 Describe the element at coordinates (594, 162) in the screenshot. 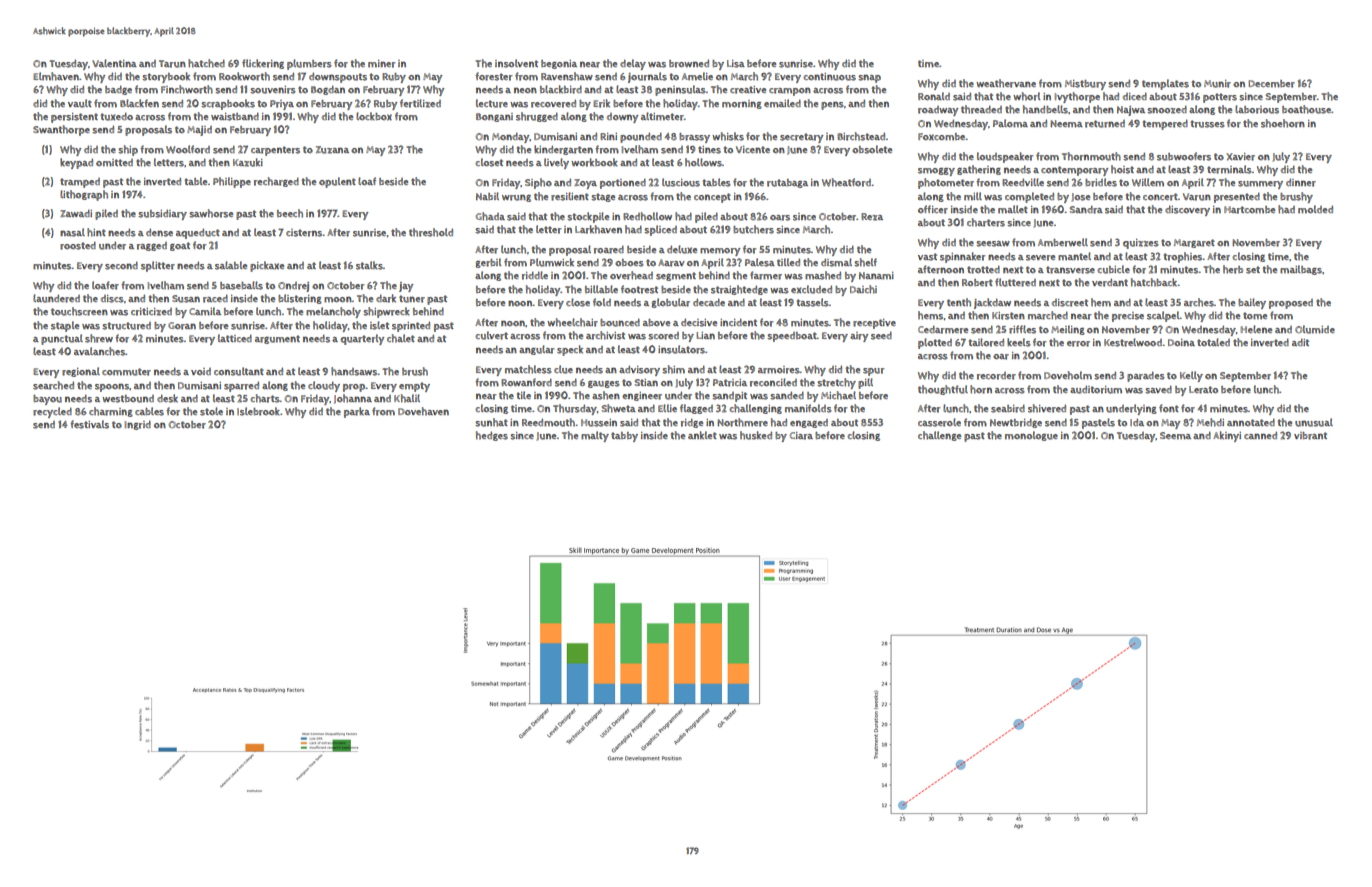

I see `workbook` at that location.
